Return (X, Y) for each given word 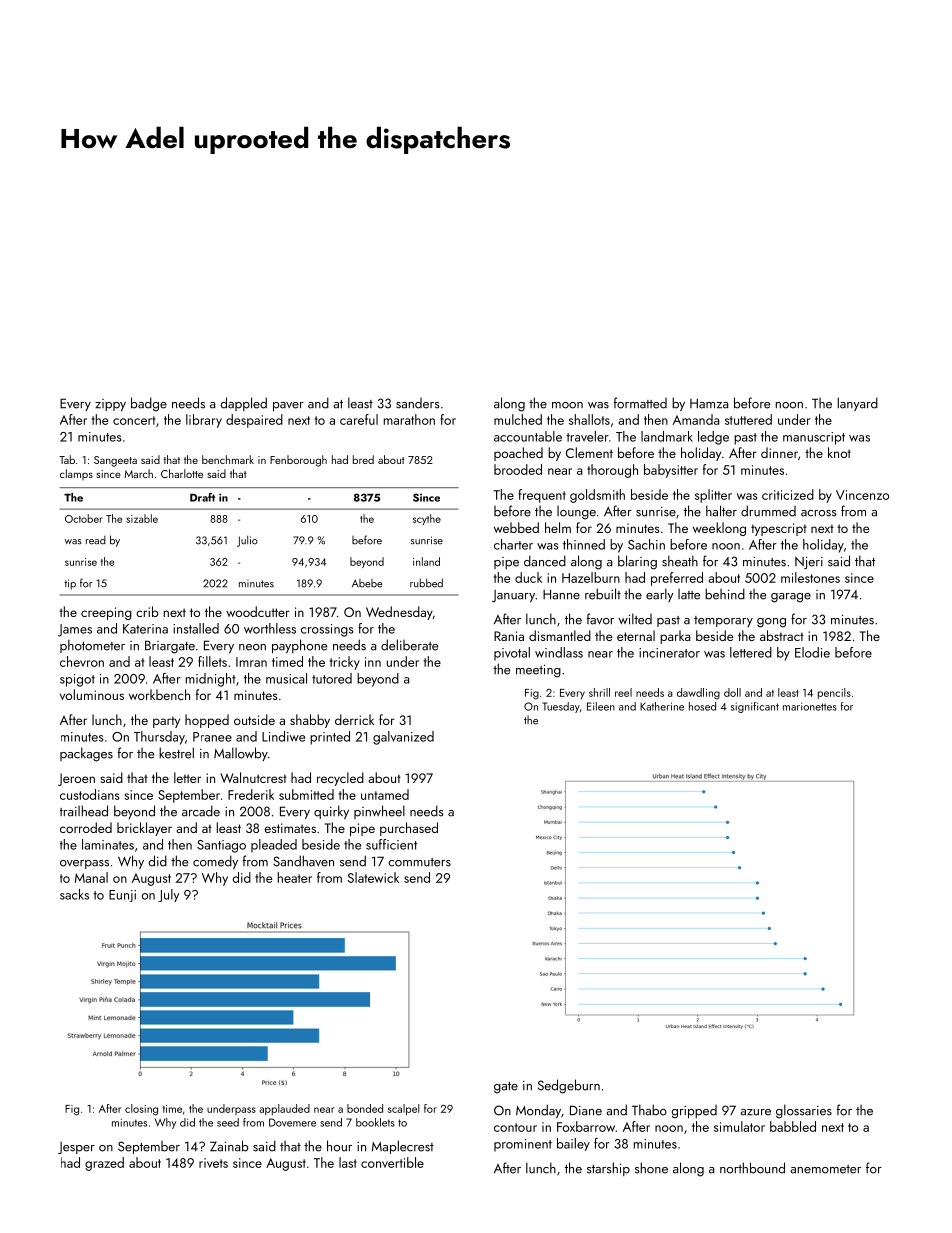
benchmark (228, 459)
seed (228, 1122)
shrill (599, 692)
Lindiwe (283, 736)
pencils (834, 693)
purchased (409, 829)
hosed (702, 706)
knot (839, 452)
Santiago (221, 846)
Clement (589, 452)
